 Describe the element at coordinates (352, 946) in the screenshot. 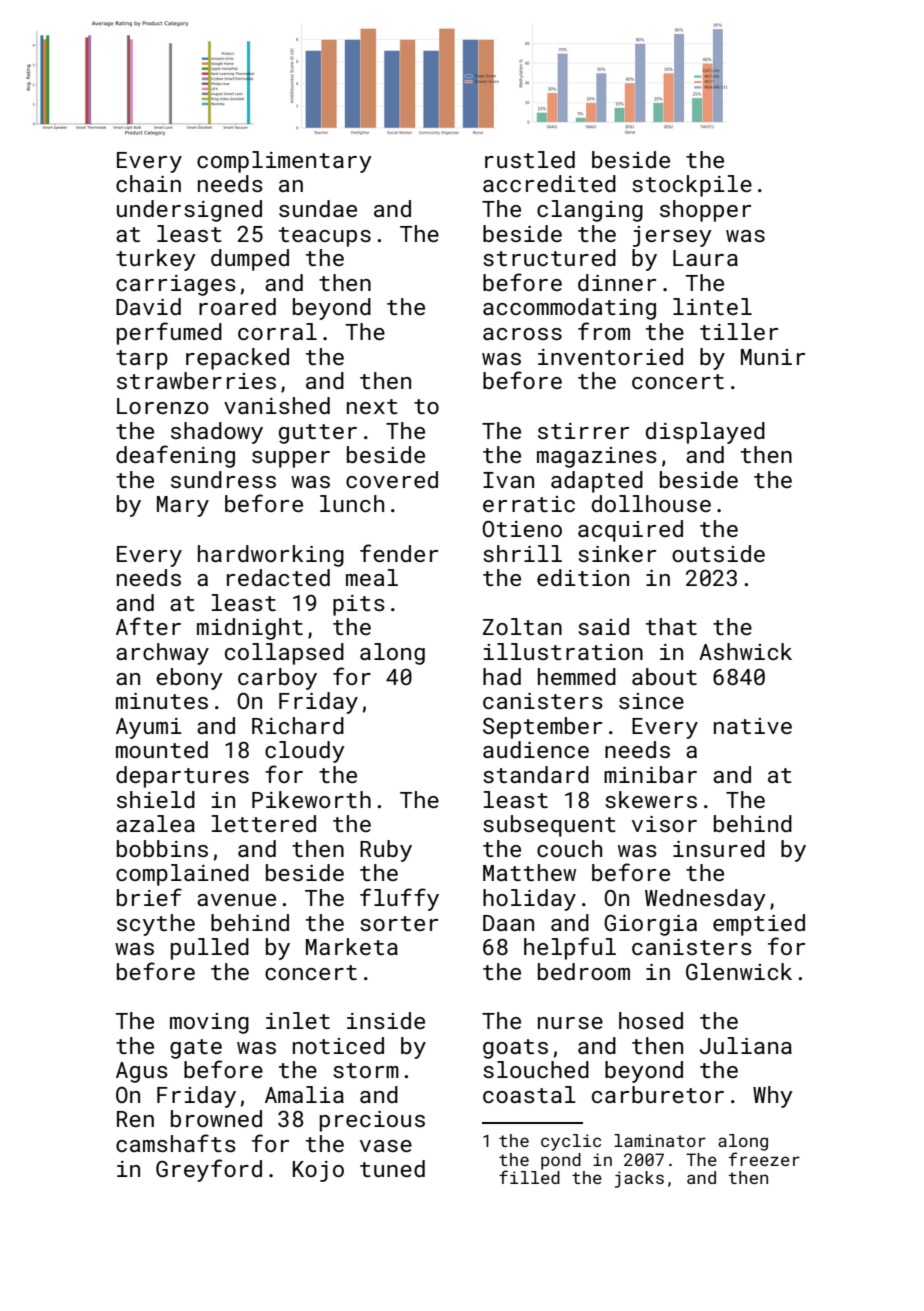

I see `Marketa` at that location.
